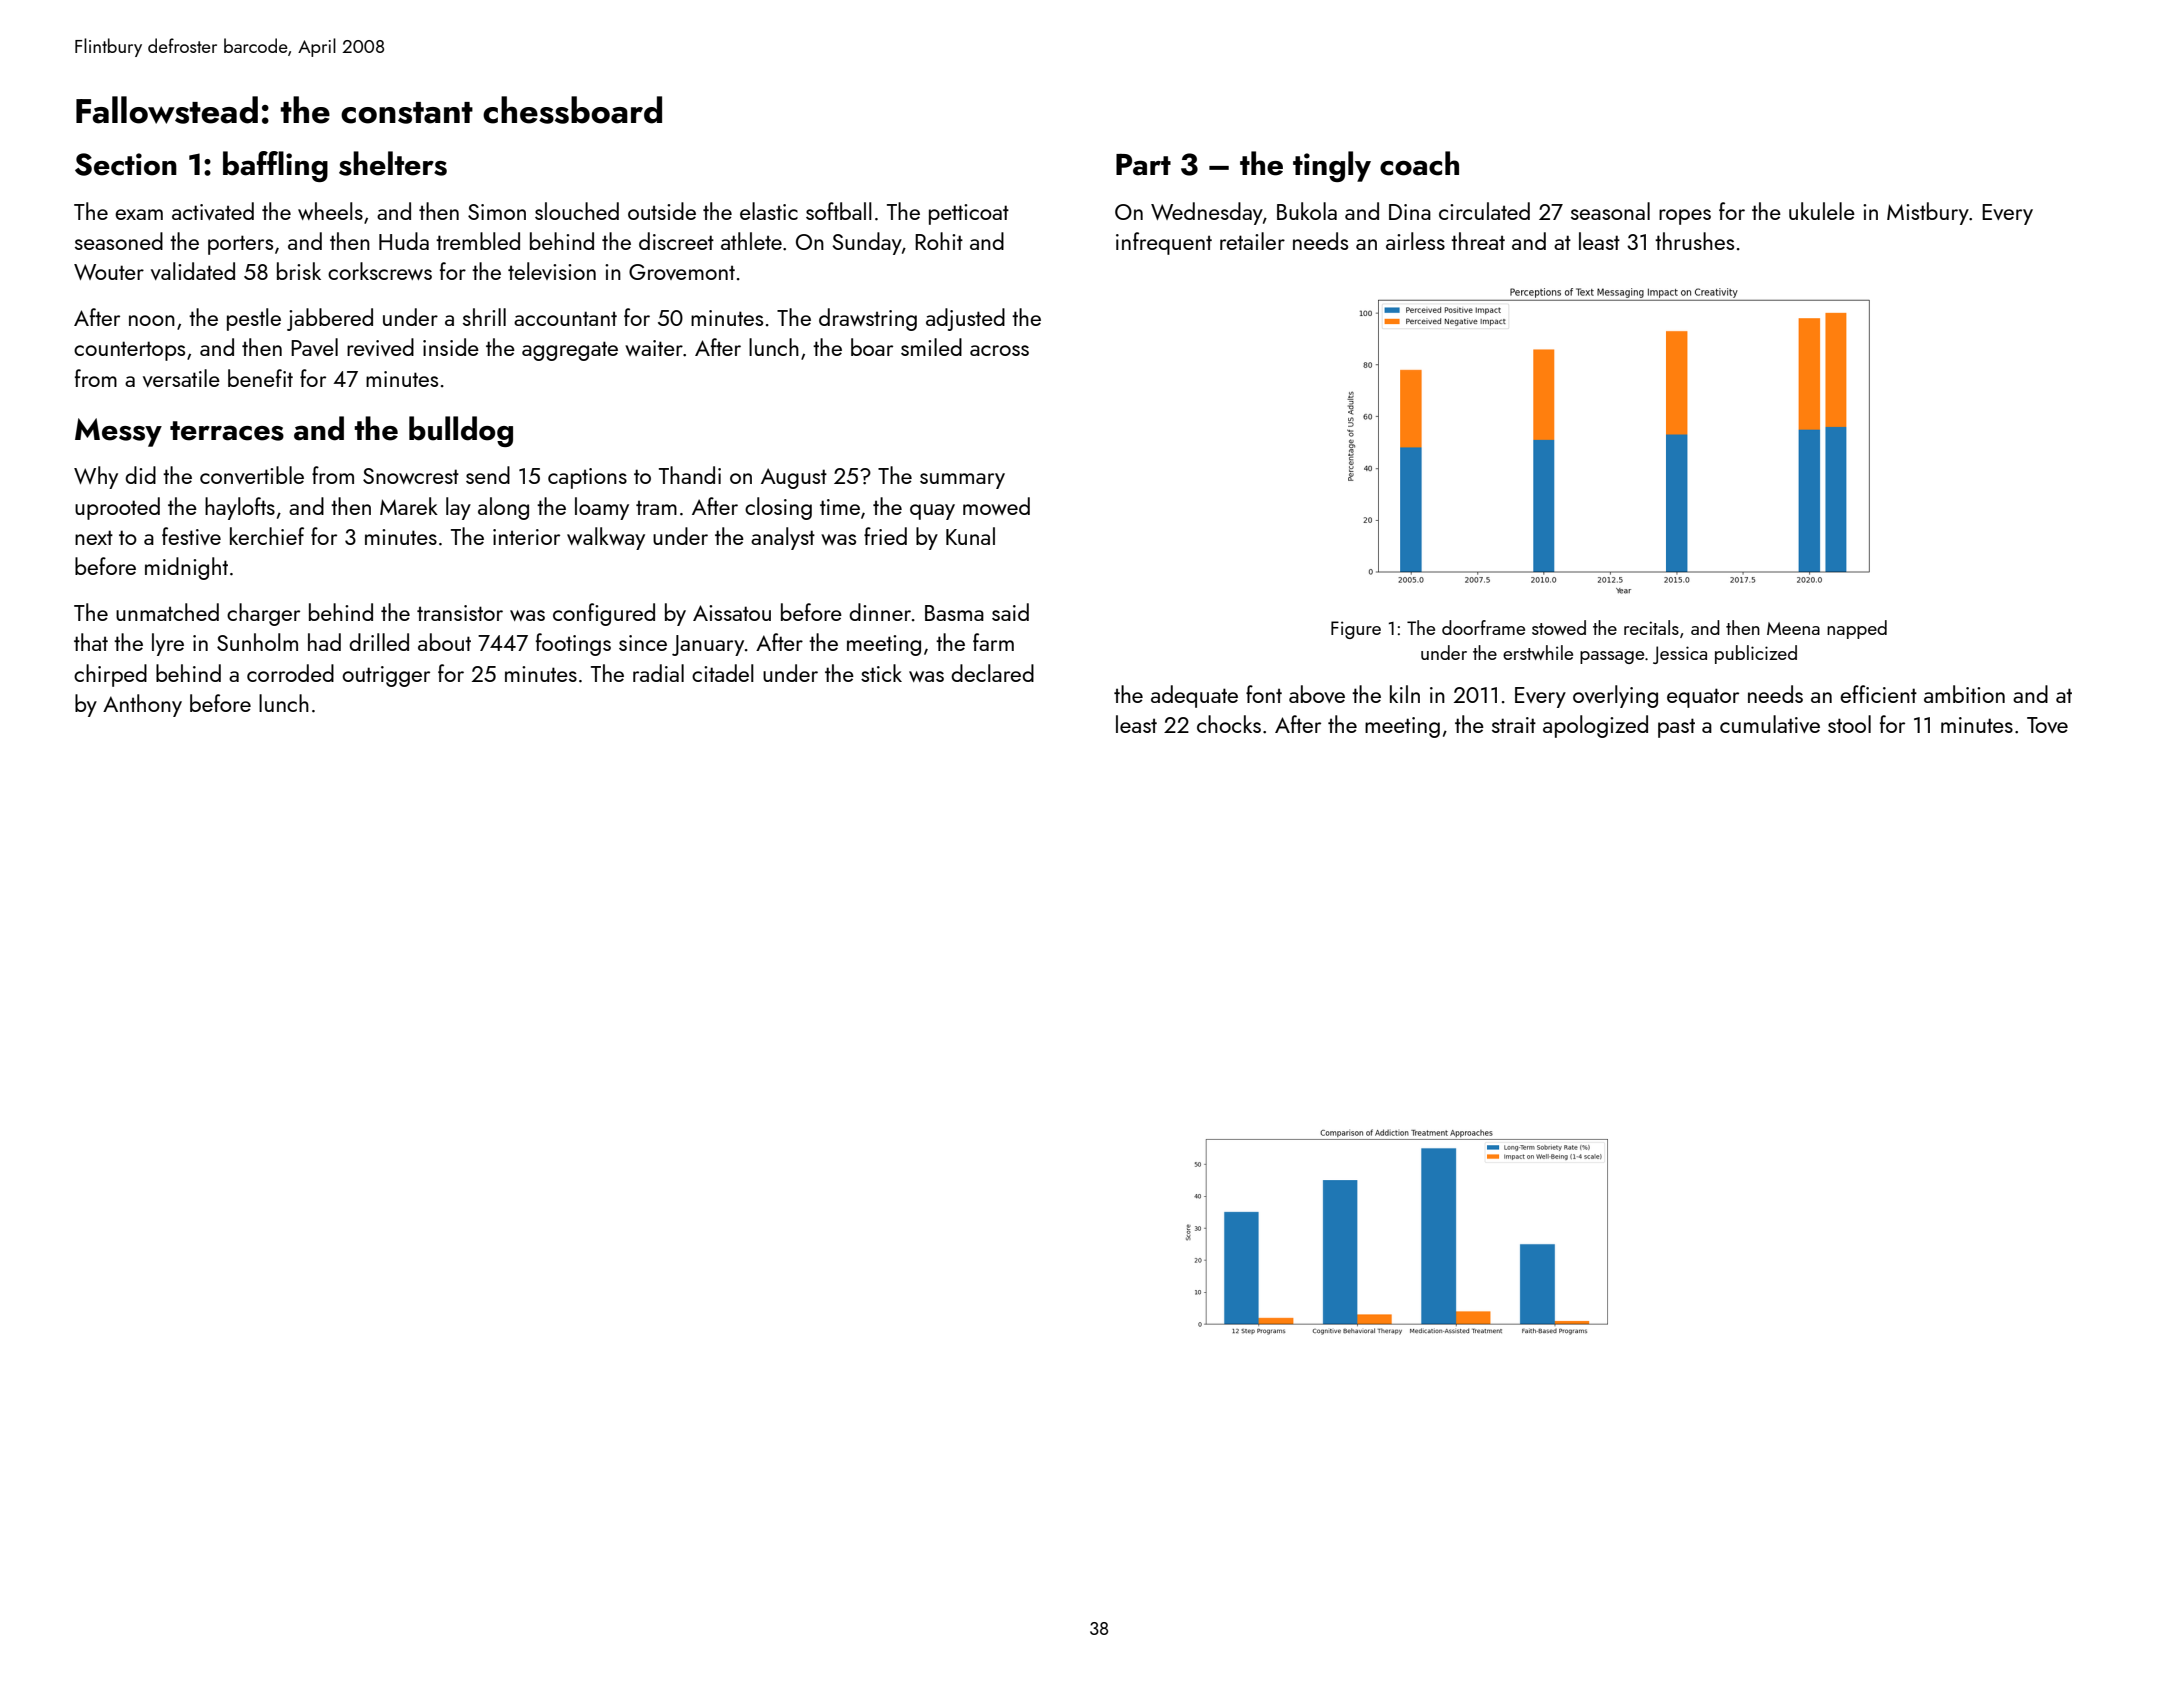 The height and width of the document is (1683, 2178). Describe the element at coordinates (1685, 217) in the document. I see `ropes` at that location.
